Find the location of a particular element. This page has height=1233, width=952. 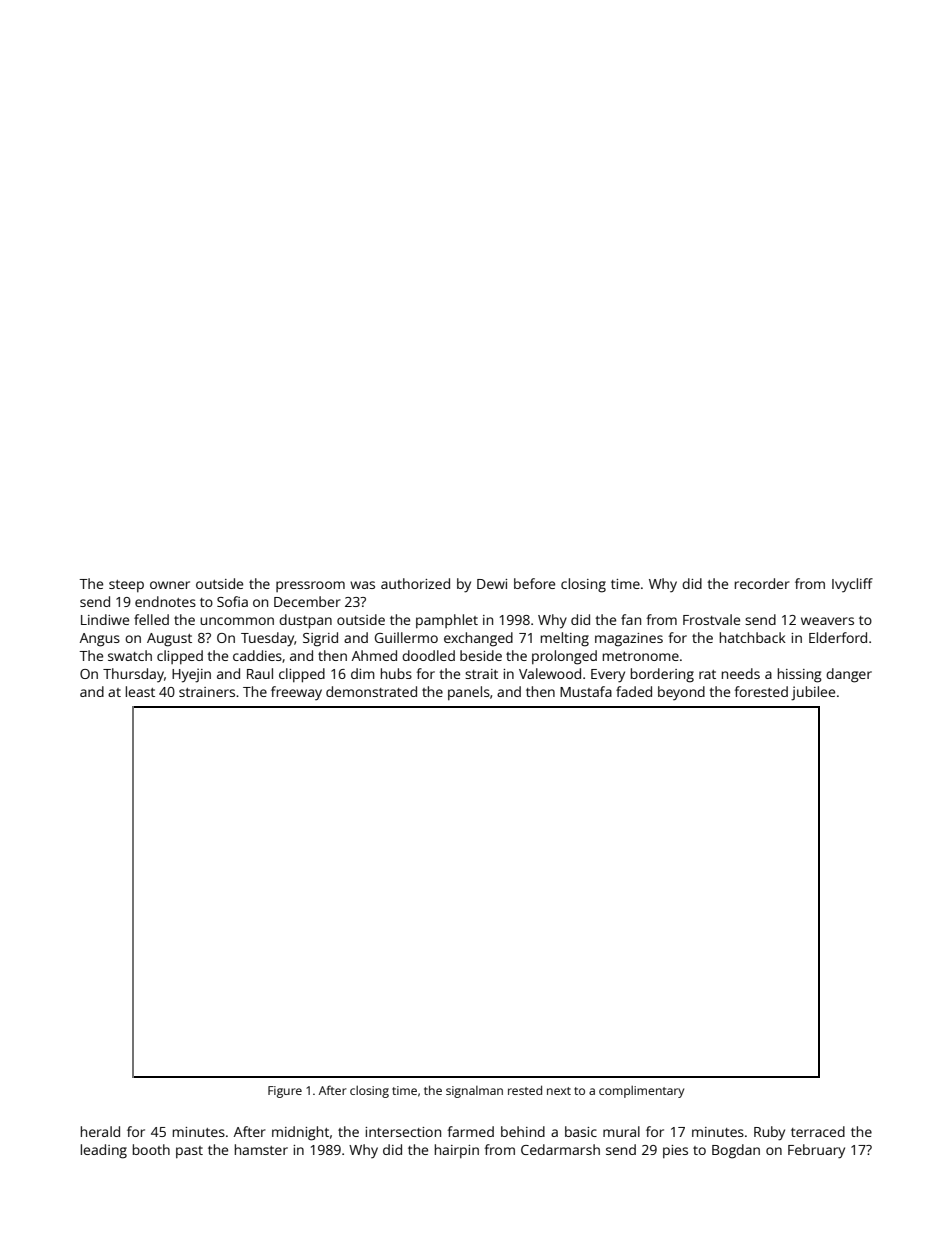

recorder is located at coordinates (762, 583).
